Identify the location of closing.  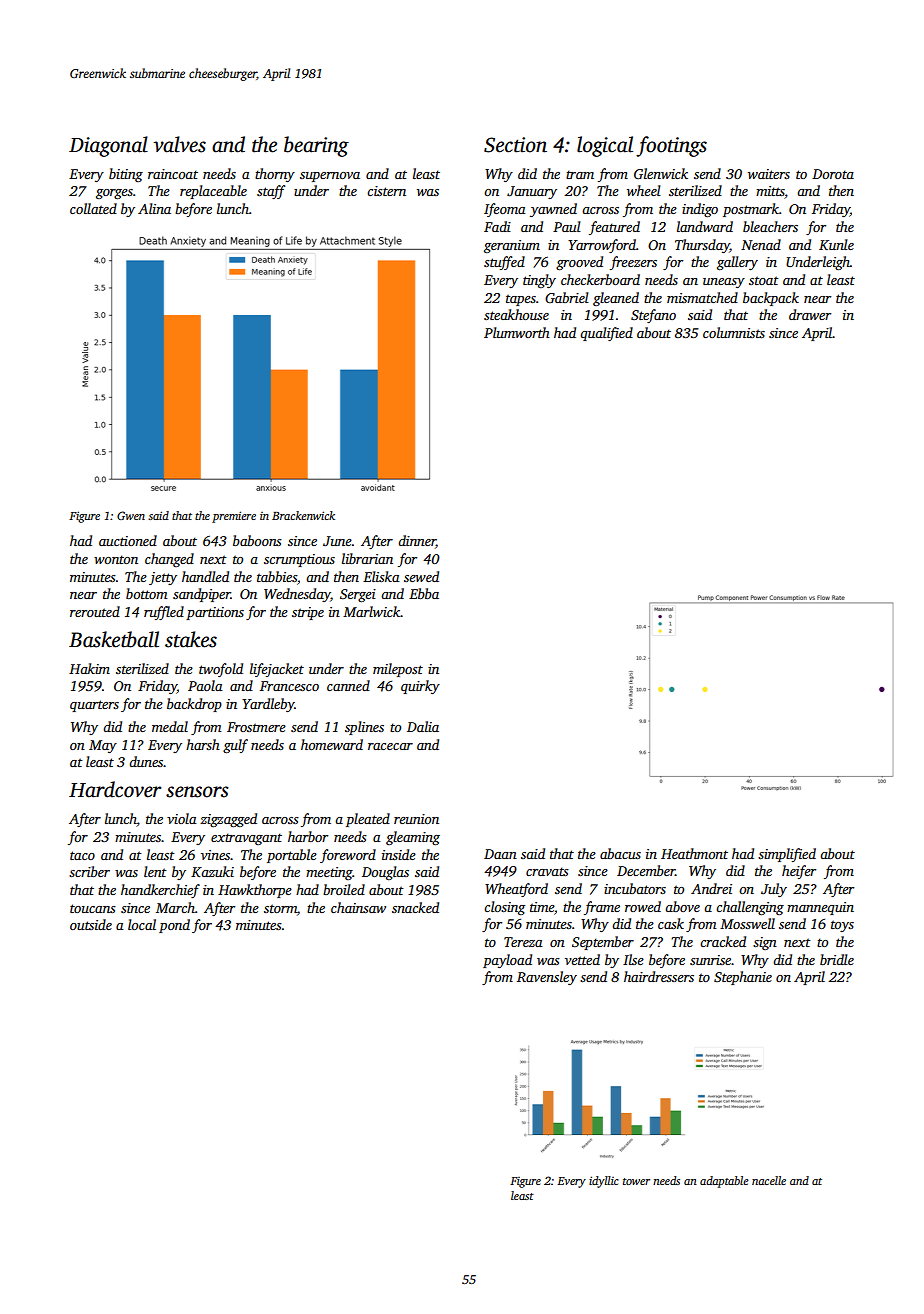
(504, 908).
